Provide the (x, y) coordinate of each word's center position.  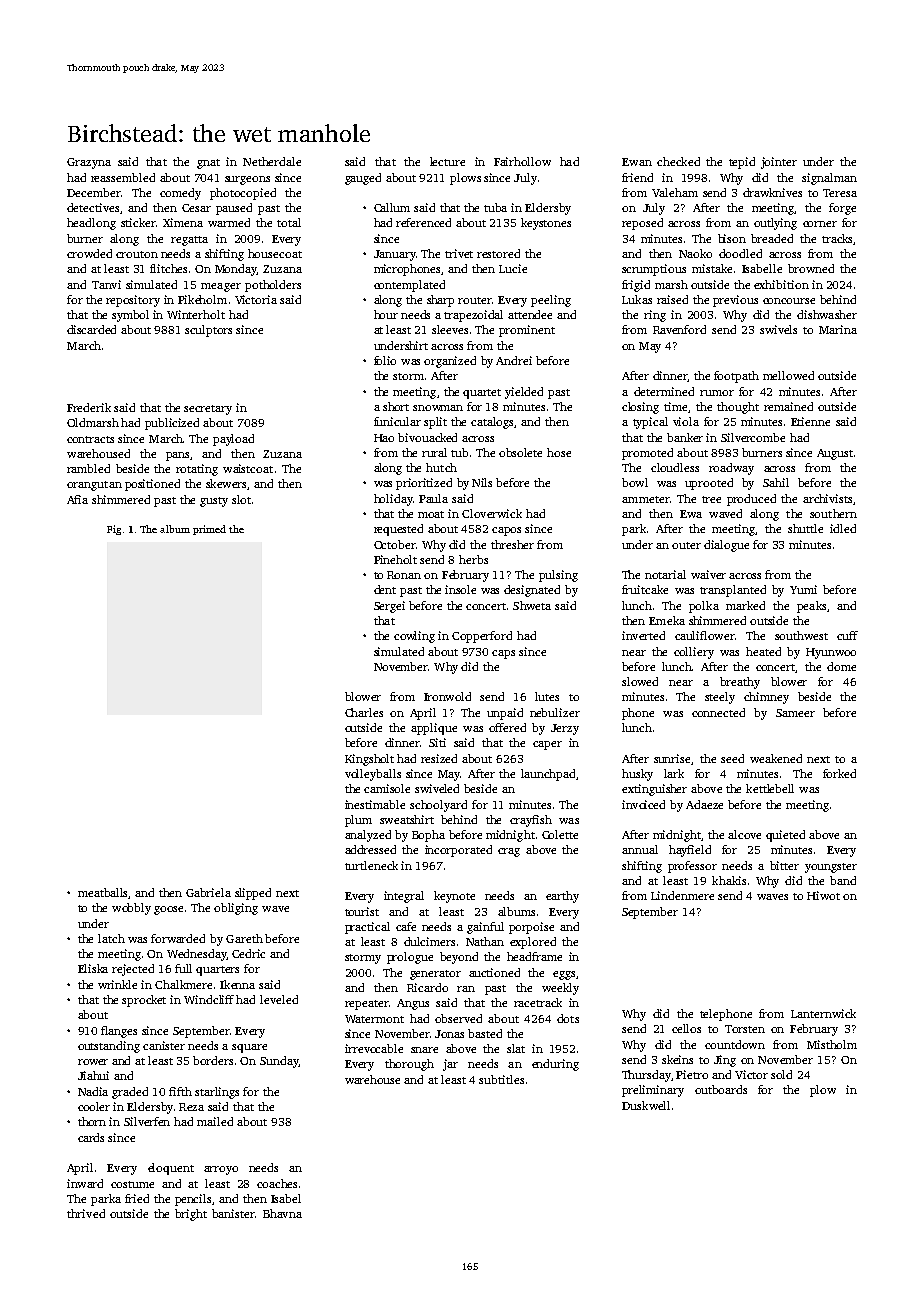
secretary (208, 410)
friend (637, 177)
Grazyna (89, 163)
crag (509, 852)
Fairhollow (522, 161)
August (835, 454)
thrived (86, 1213)
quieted (785, 836)
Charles (364, 712)
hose (559, 452)
